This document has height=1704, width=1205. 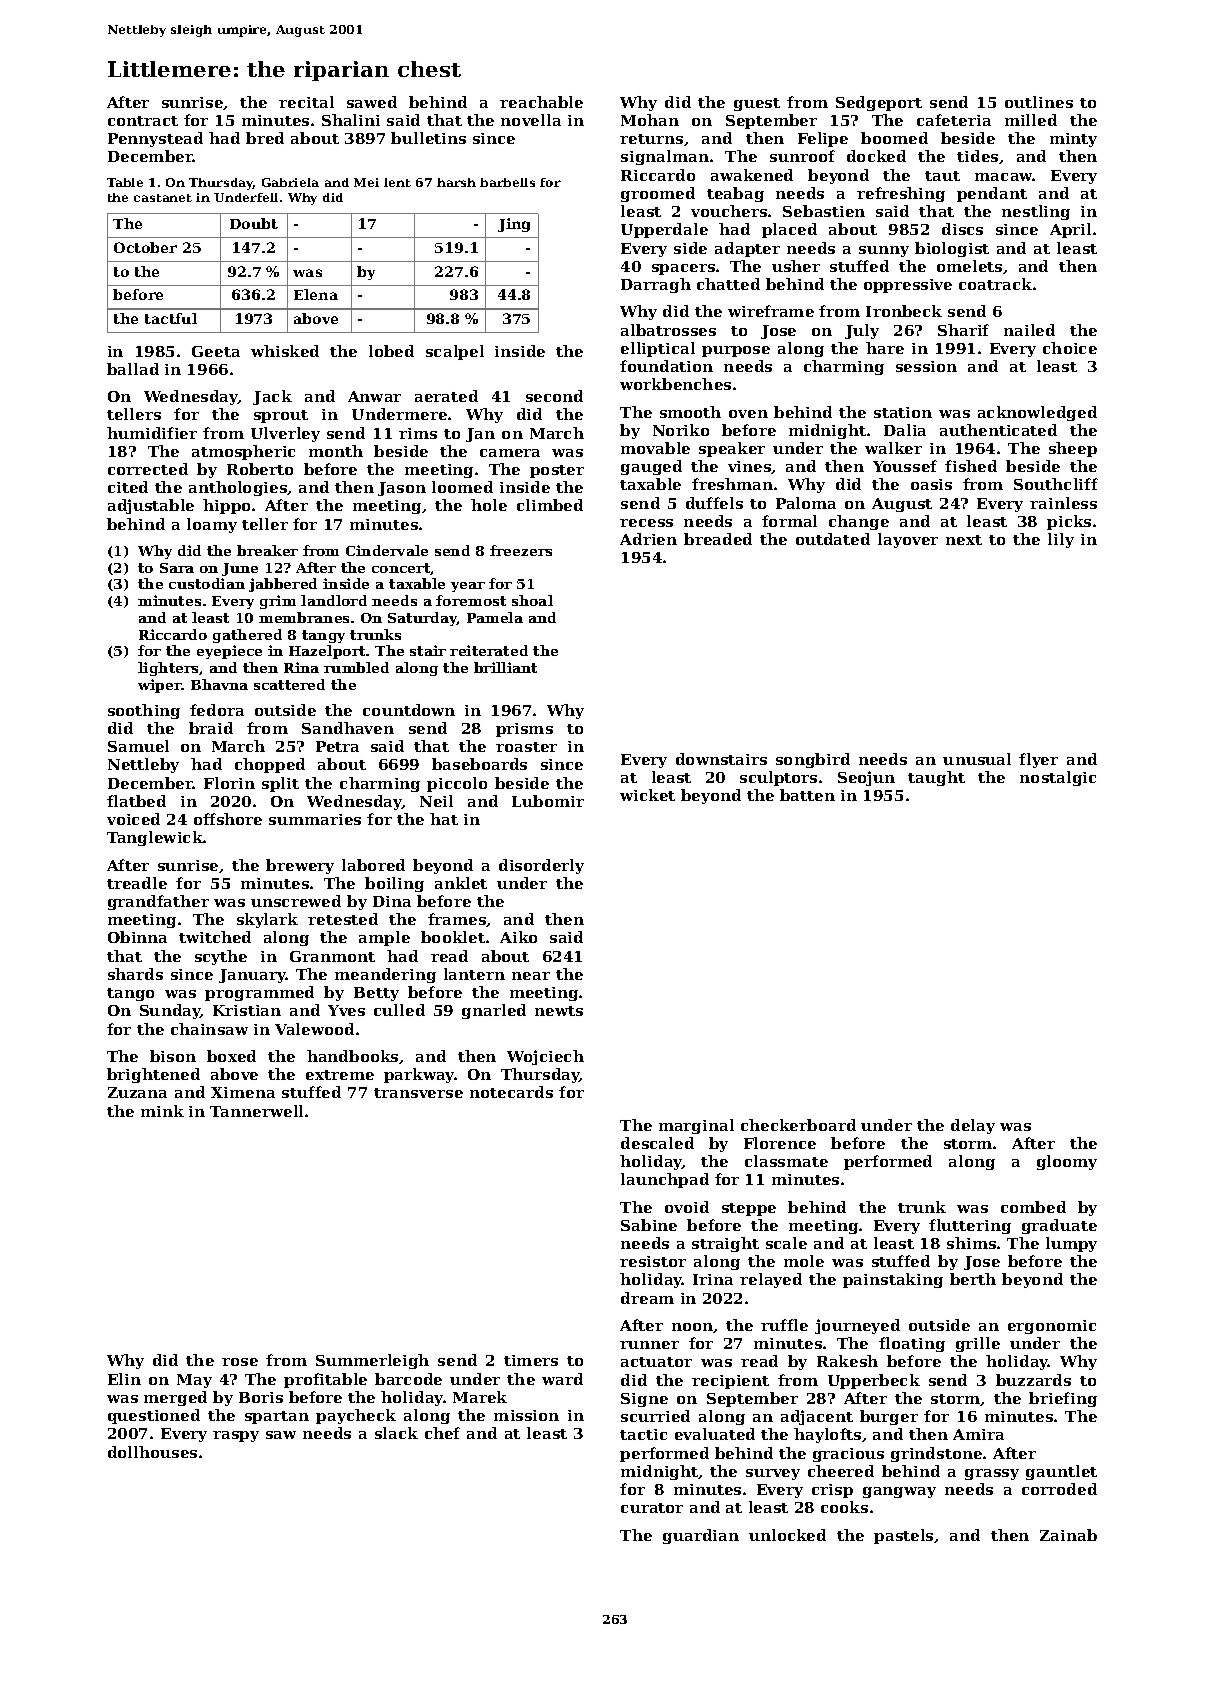 What do you see at coordinates (973, 1126) in the document?
I see `delay` at bounding box center [973, 1126].
